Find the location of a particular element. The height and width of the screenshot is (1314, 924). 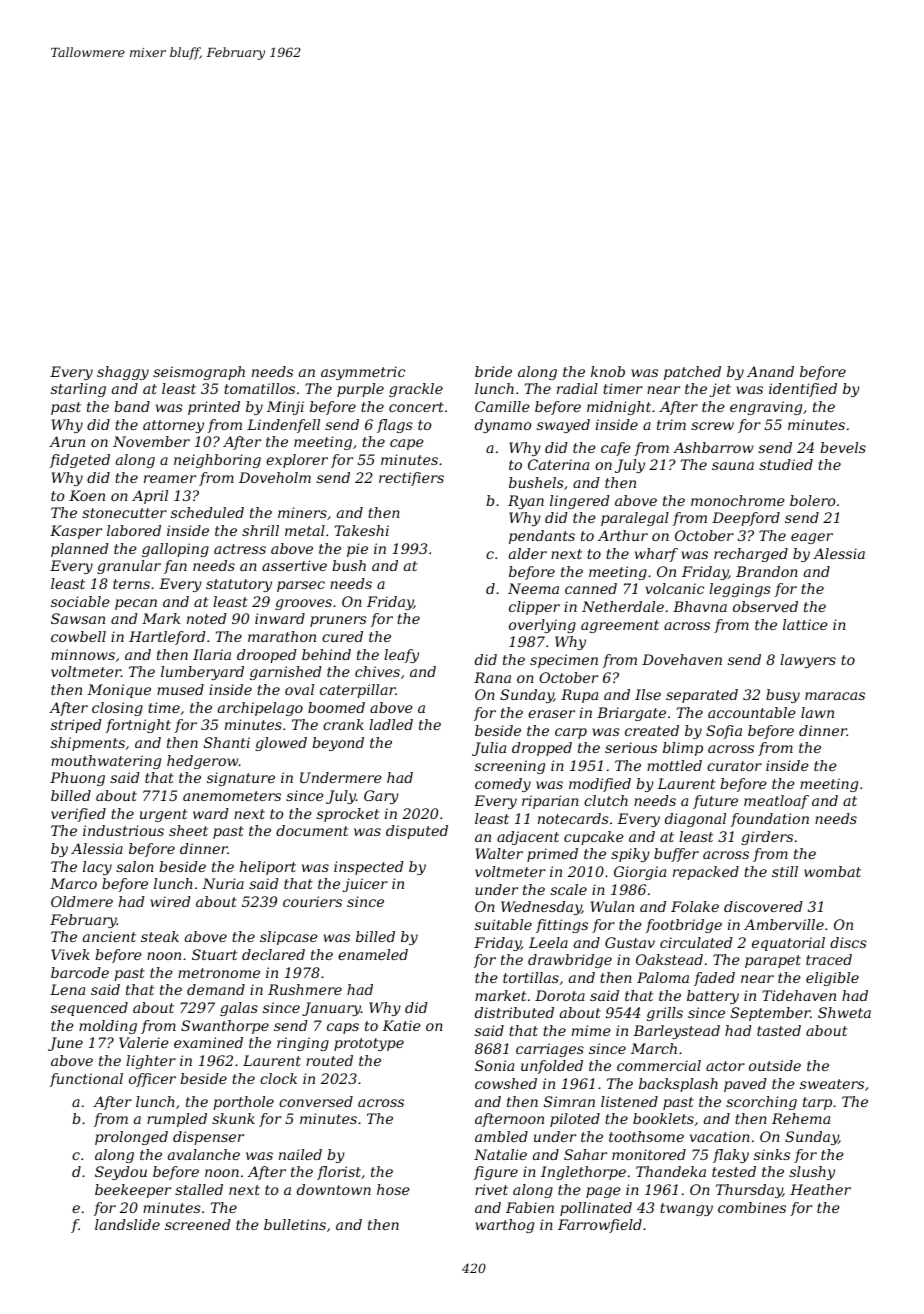

eraser is located at coordinates (551, 714).
